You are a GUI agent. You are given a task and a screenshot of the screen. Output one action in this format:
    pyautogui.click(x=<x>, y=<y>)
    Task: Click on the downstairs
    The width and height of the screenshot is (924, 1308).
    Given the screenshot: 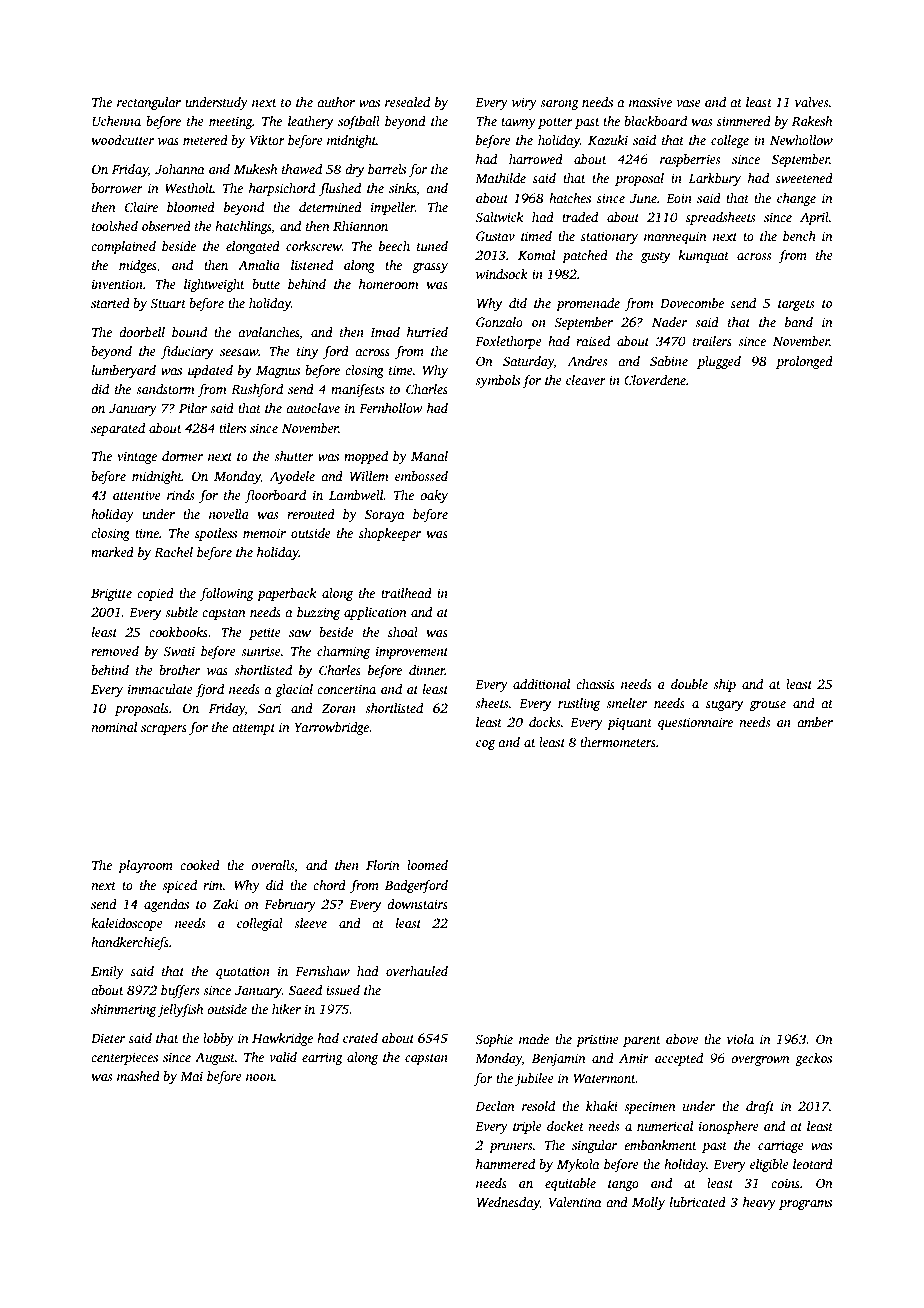 What is the action you would take?
    pyautogui.click(x=417, y=904)
